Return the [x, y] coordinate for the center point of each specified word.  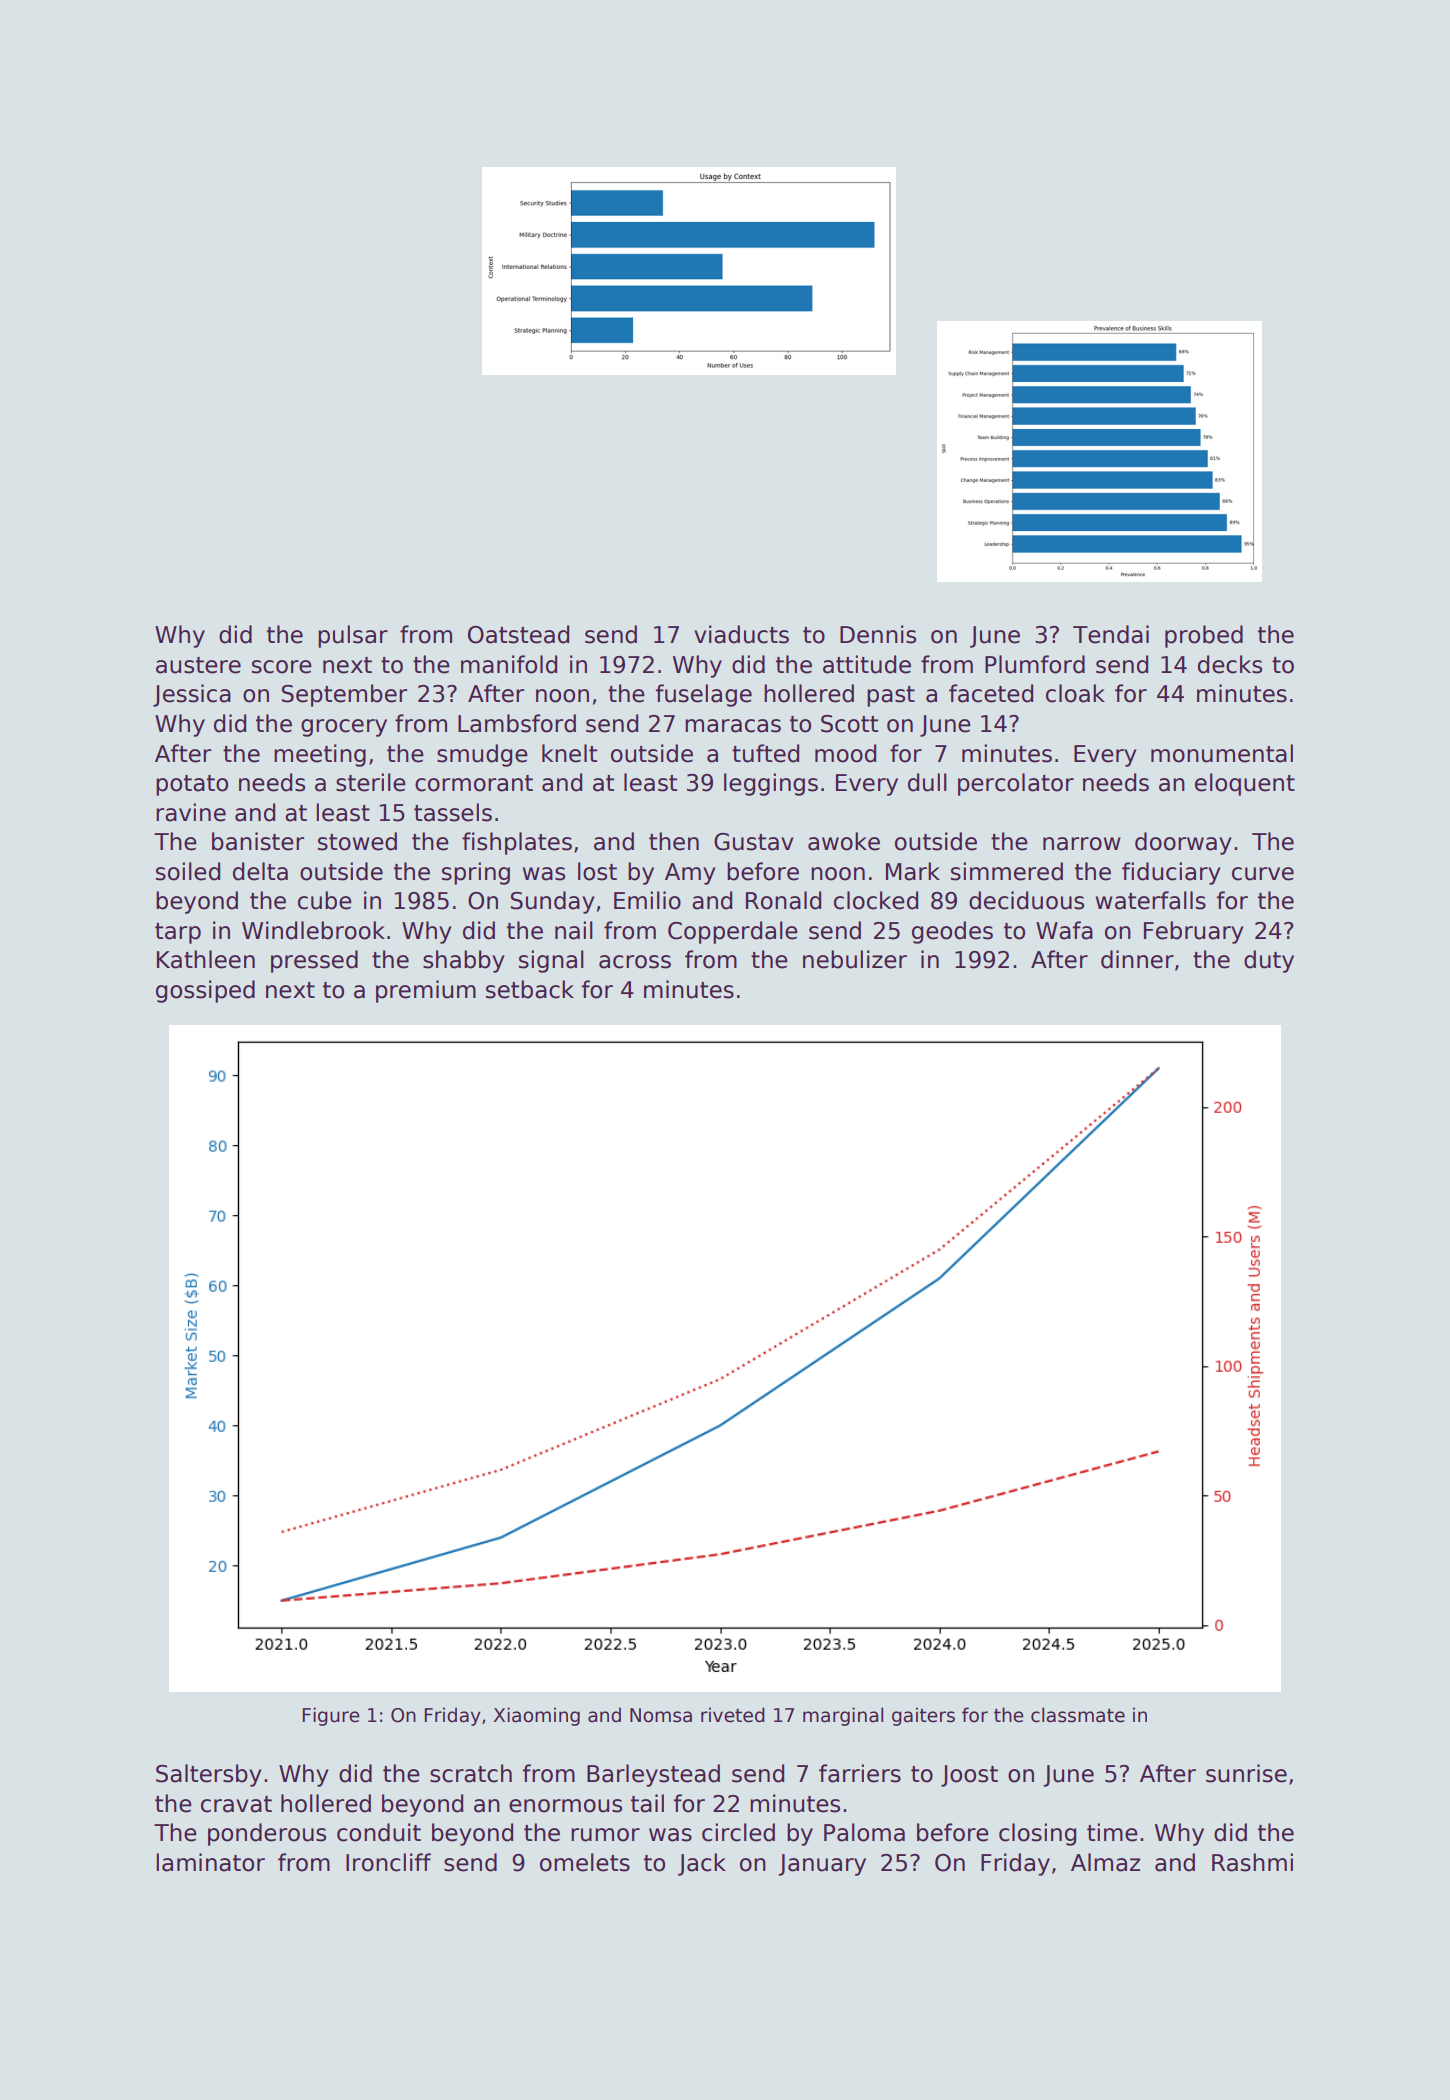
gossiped [205, 991]
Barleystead [653, 1775]
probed [1204, 636]
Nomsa [661, 1715]
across [635, 962]
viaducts [741, 634]
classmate [1078, 1715]
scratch [471, 1773]
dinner [1137, 959]
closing [1037, 1834]
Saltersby [209, 1775]
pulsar [353, 636]
